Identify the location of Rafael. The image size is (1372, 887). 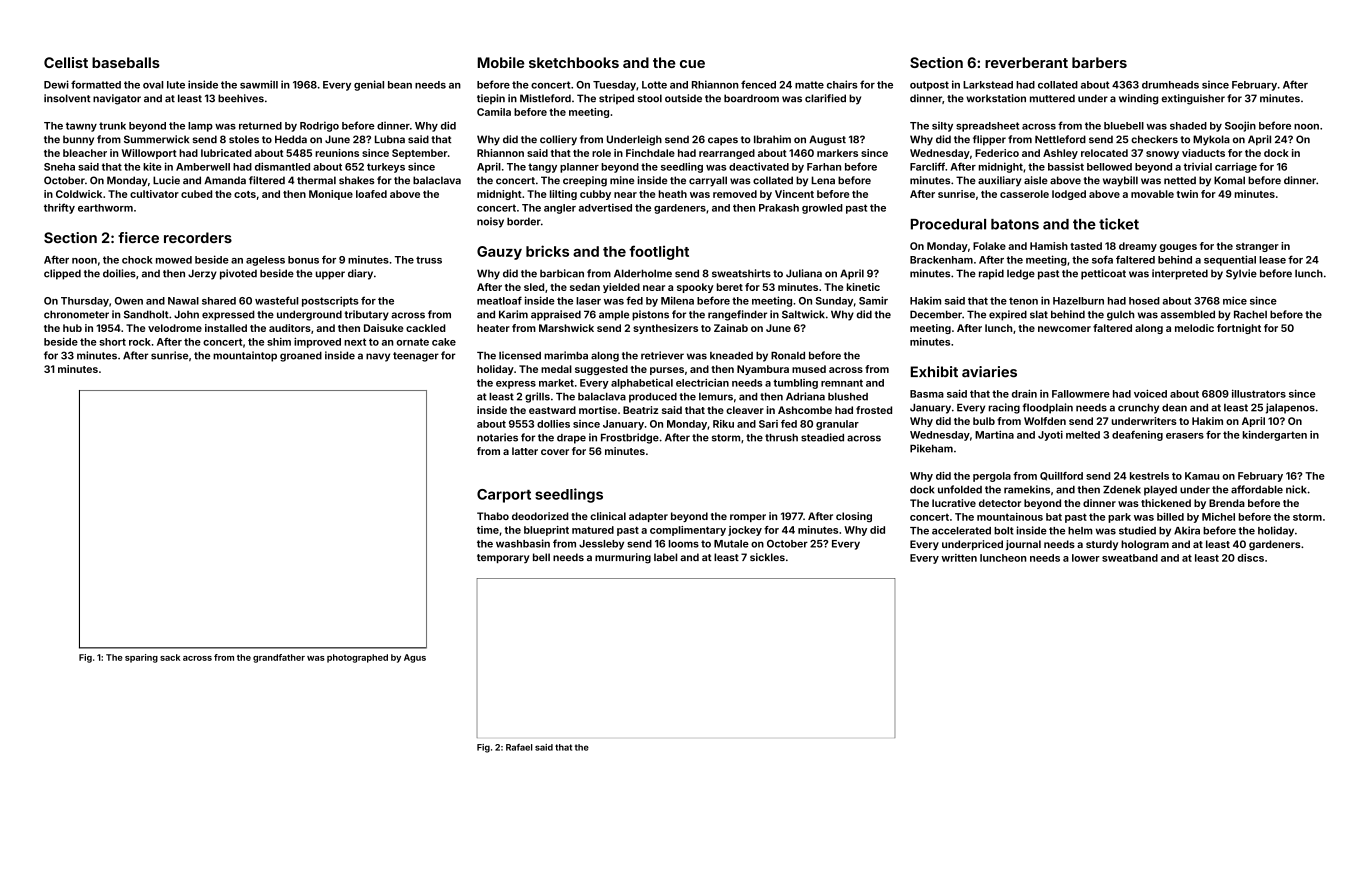
(519, 747).
